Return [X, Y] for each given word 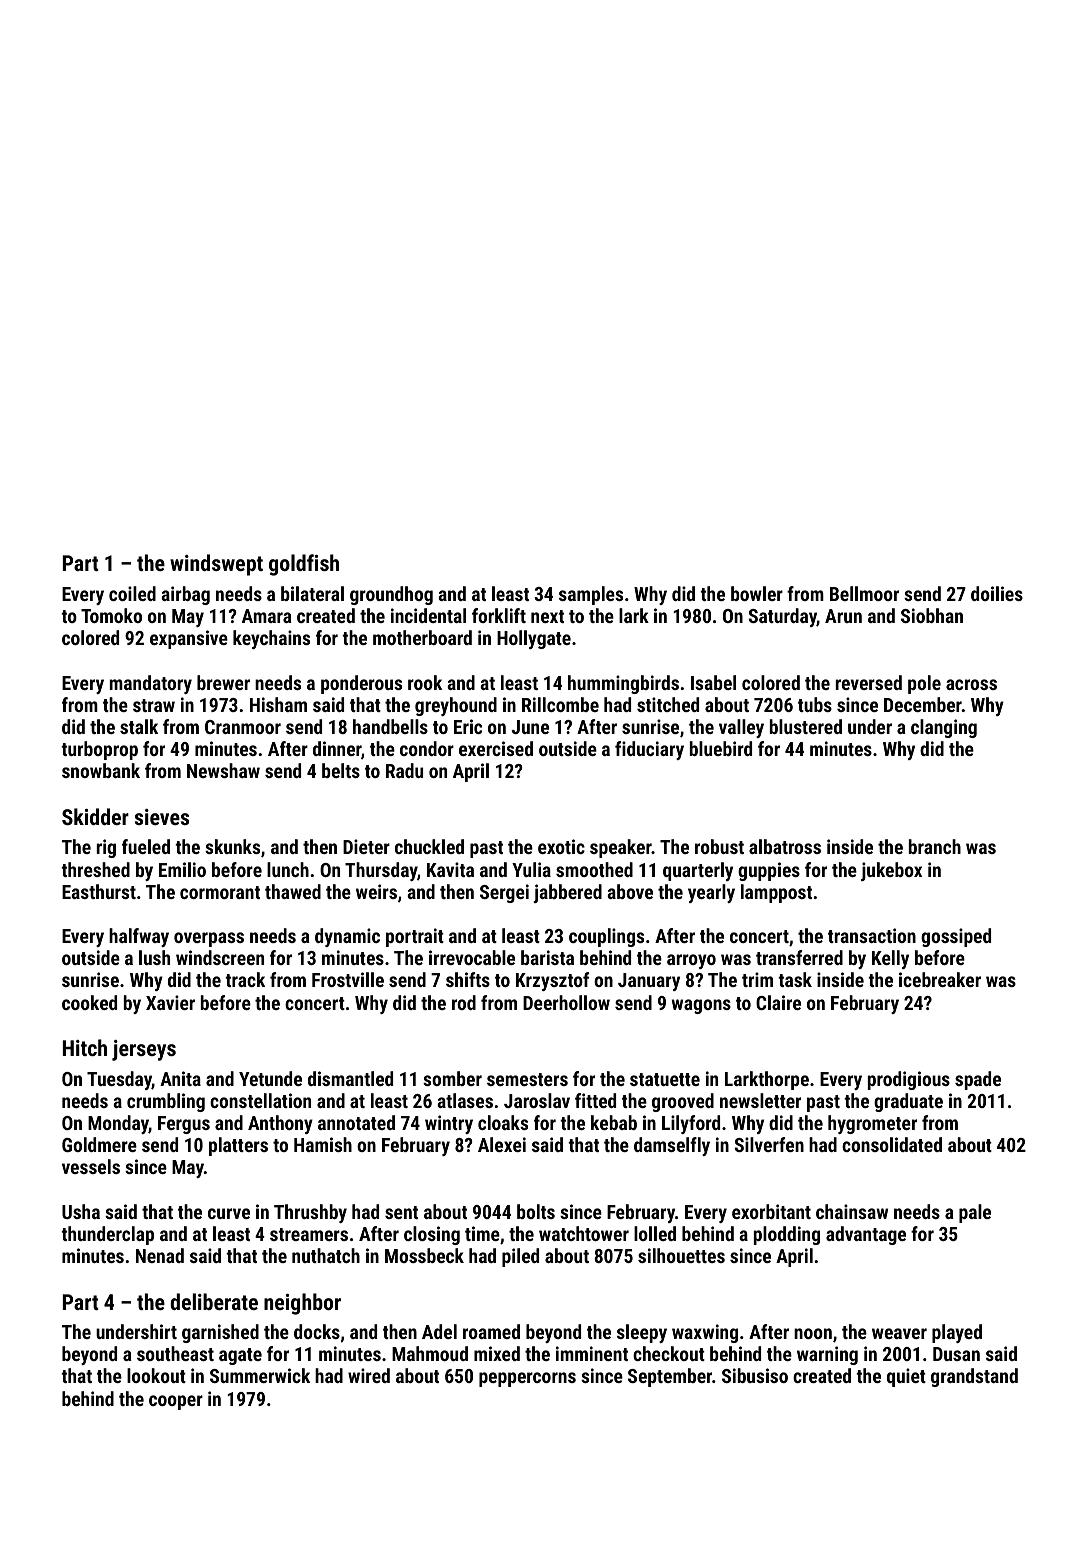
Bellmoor [864, 593]
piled [520, 1257]
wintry [449, 1124]
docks [317, 1331]
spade [978, 1080]
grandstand [974, 1377]
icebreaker [940, 979]
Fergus [184, 1125]
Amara [267, 616]
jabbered [567, 893]
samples [591, 595]
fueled [146, 846]
